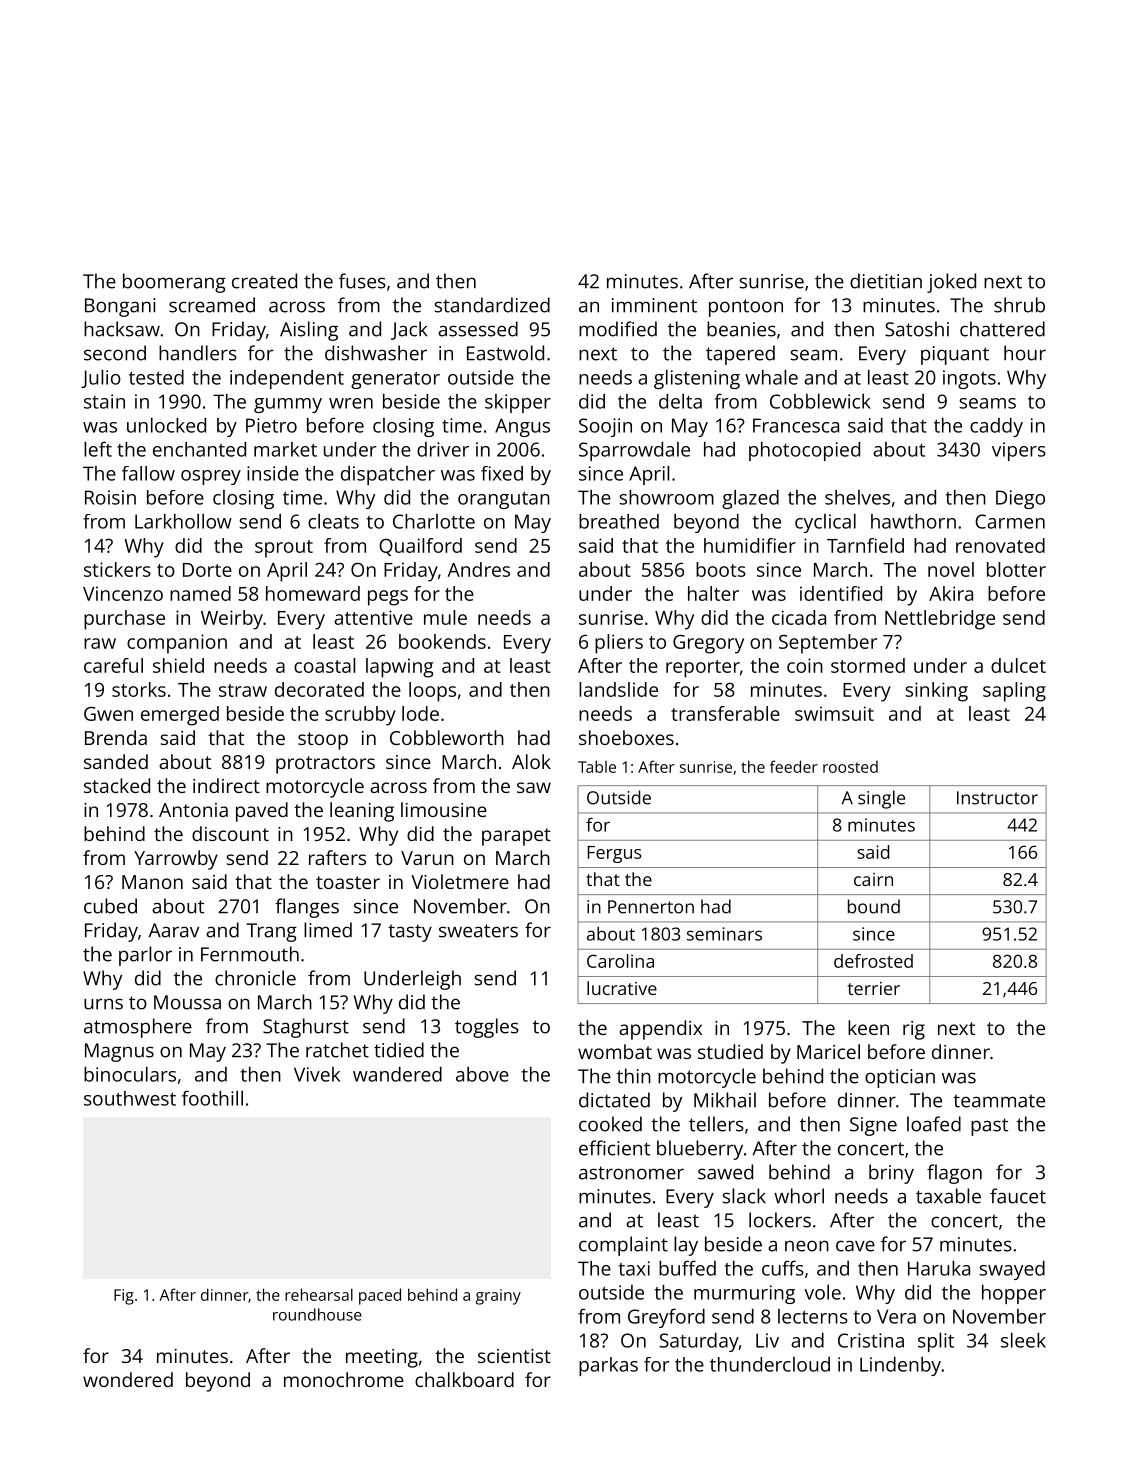 The height and width of the document is (1462, 1129). I want to click on imminent, so click(654, 305).
